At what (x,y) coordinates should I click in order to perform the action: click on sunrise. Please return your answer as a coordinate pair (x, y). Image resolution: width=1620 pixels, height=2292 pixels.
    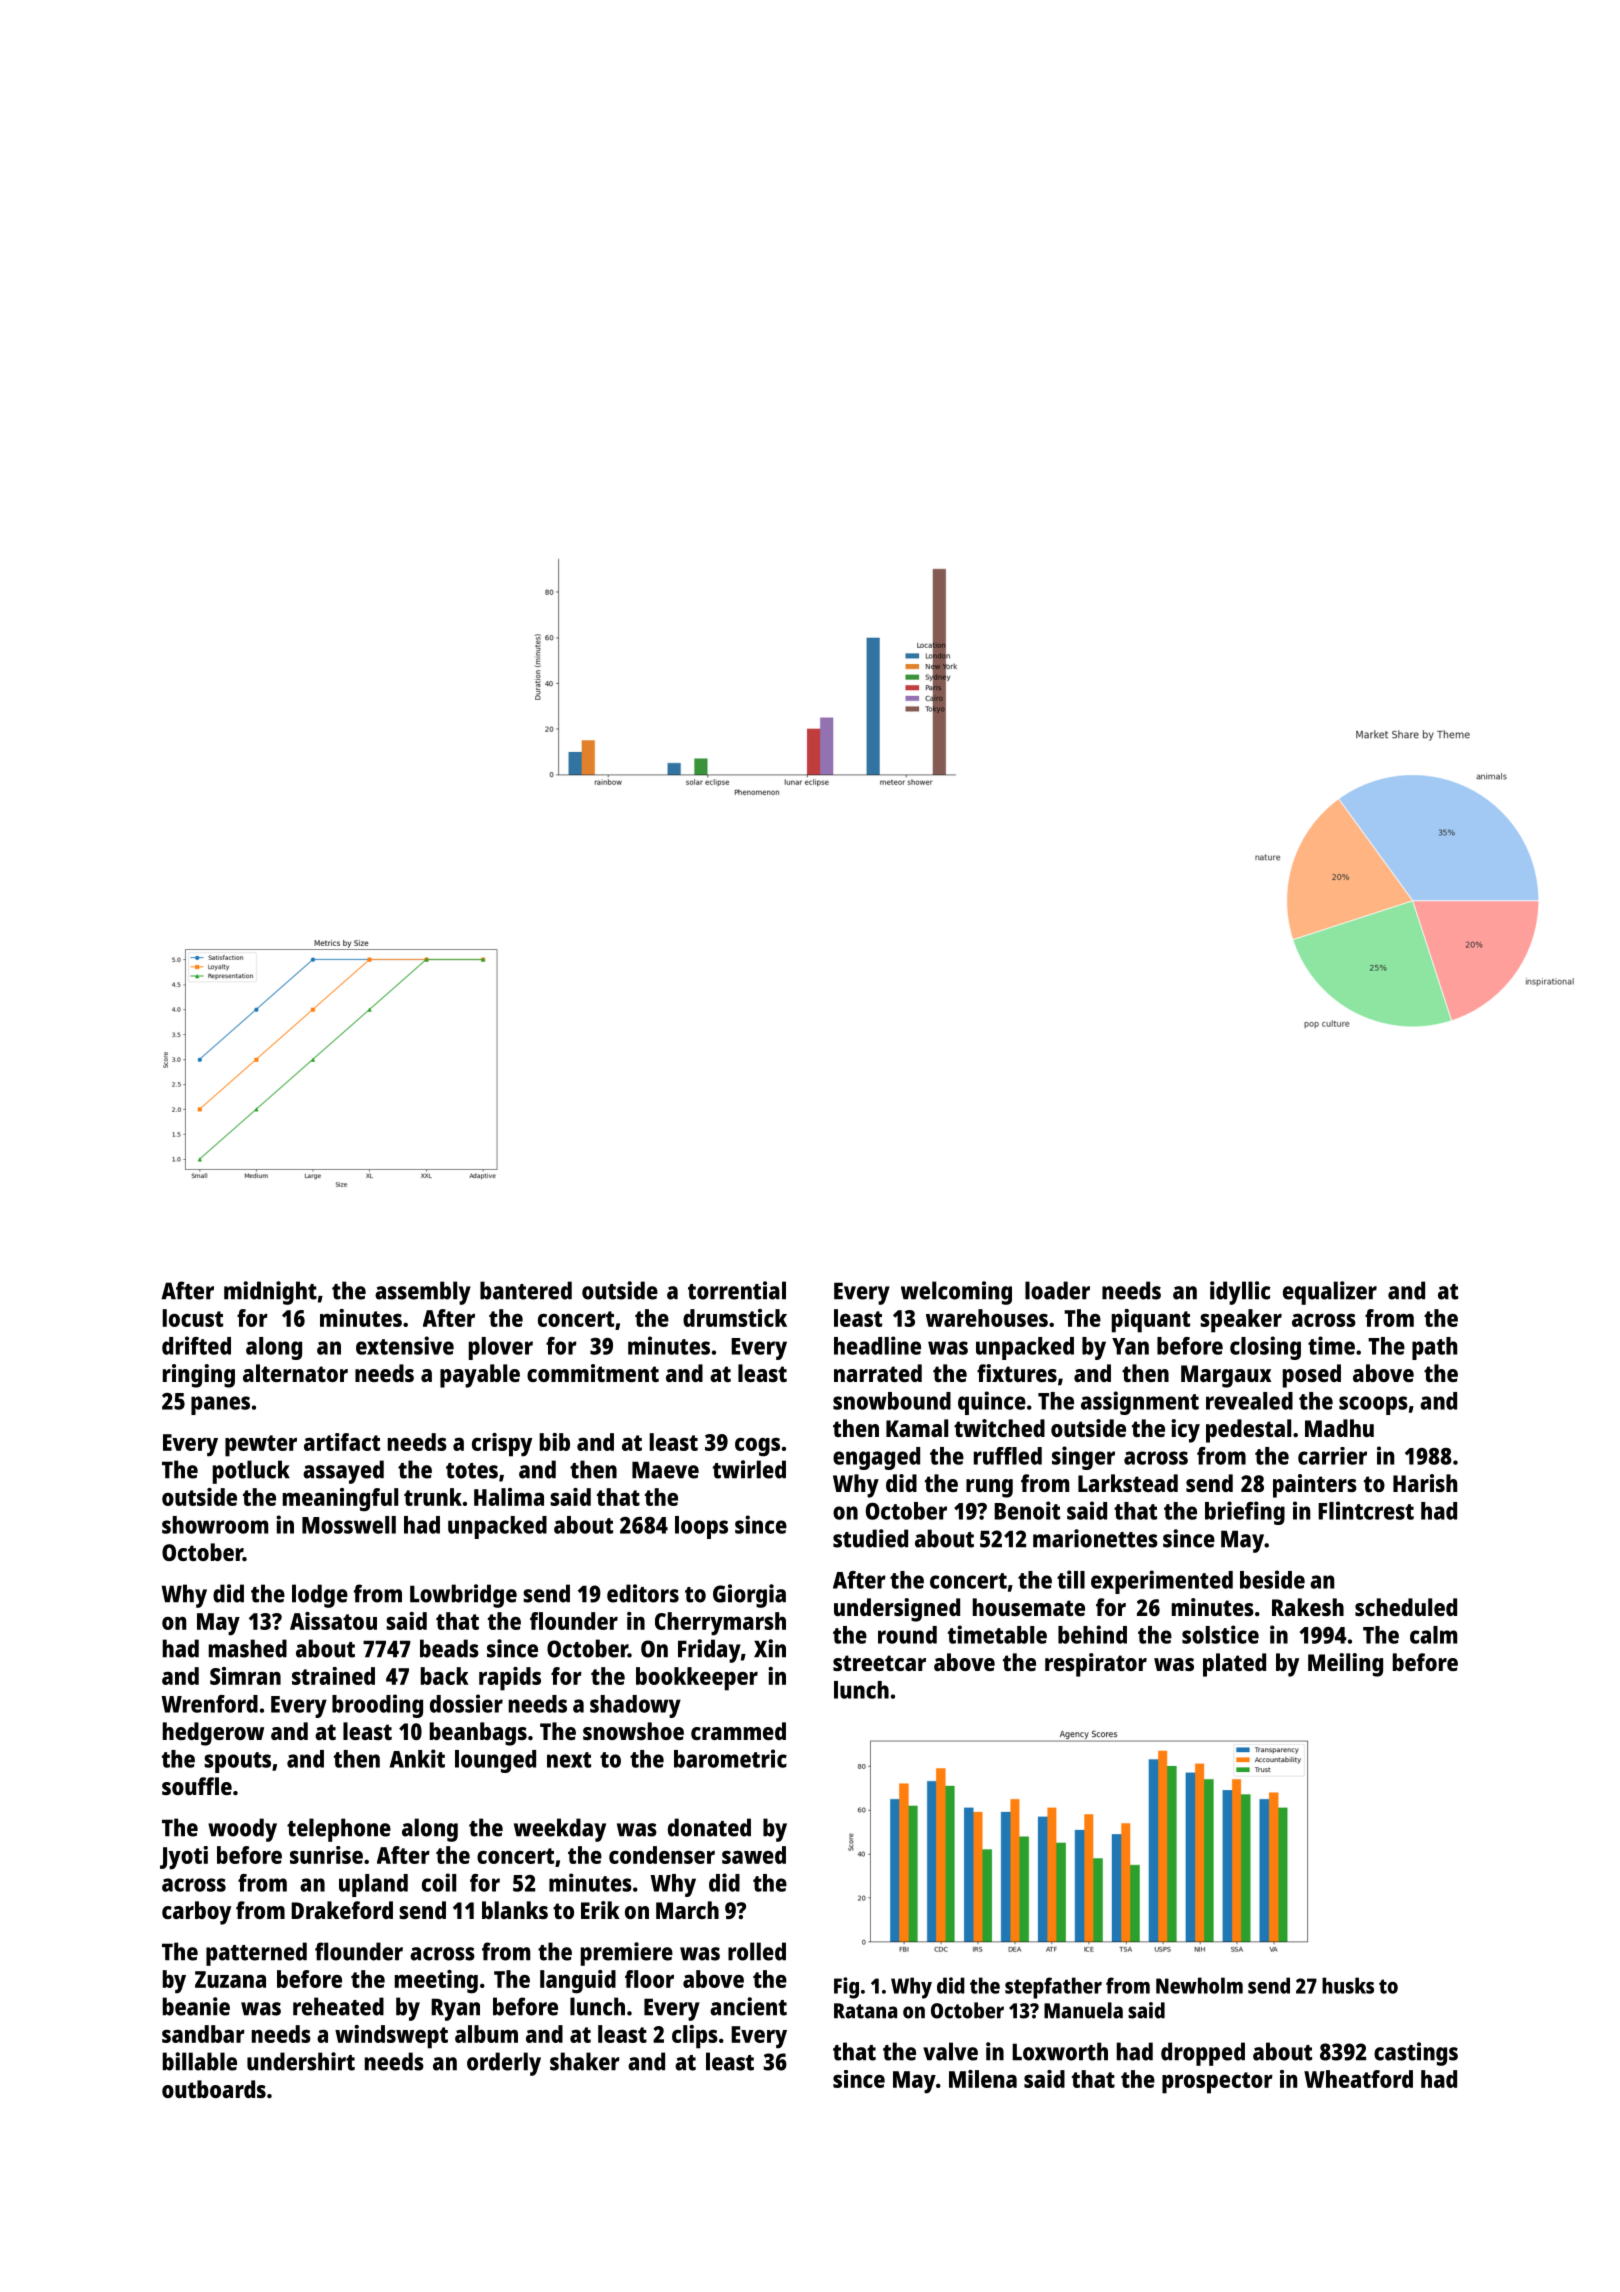
    Looking at the image, I should click on (326, 1855).
